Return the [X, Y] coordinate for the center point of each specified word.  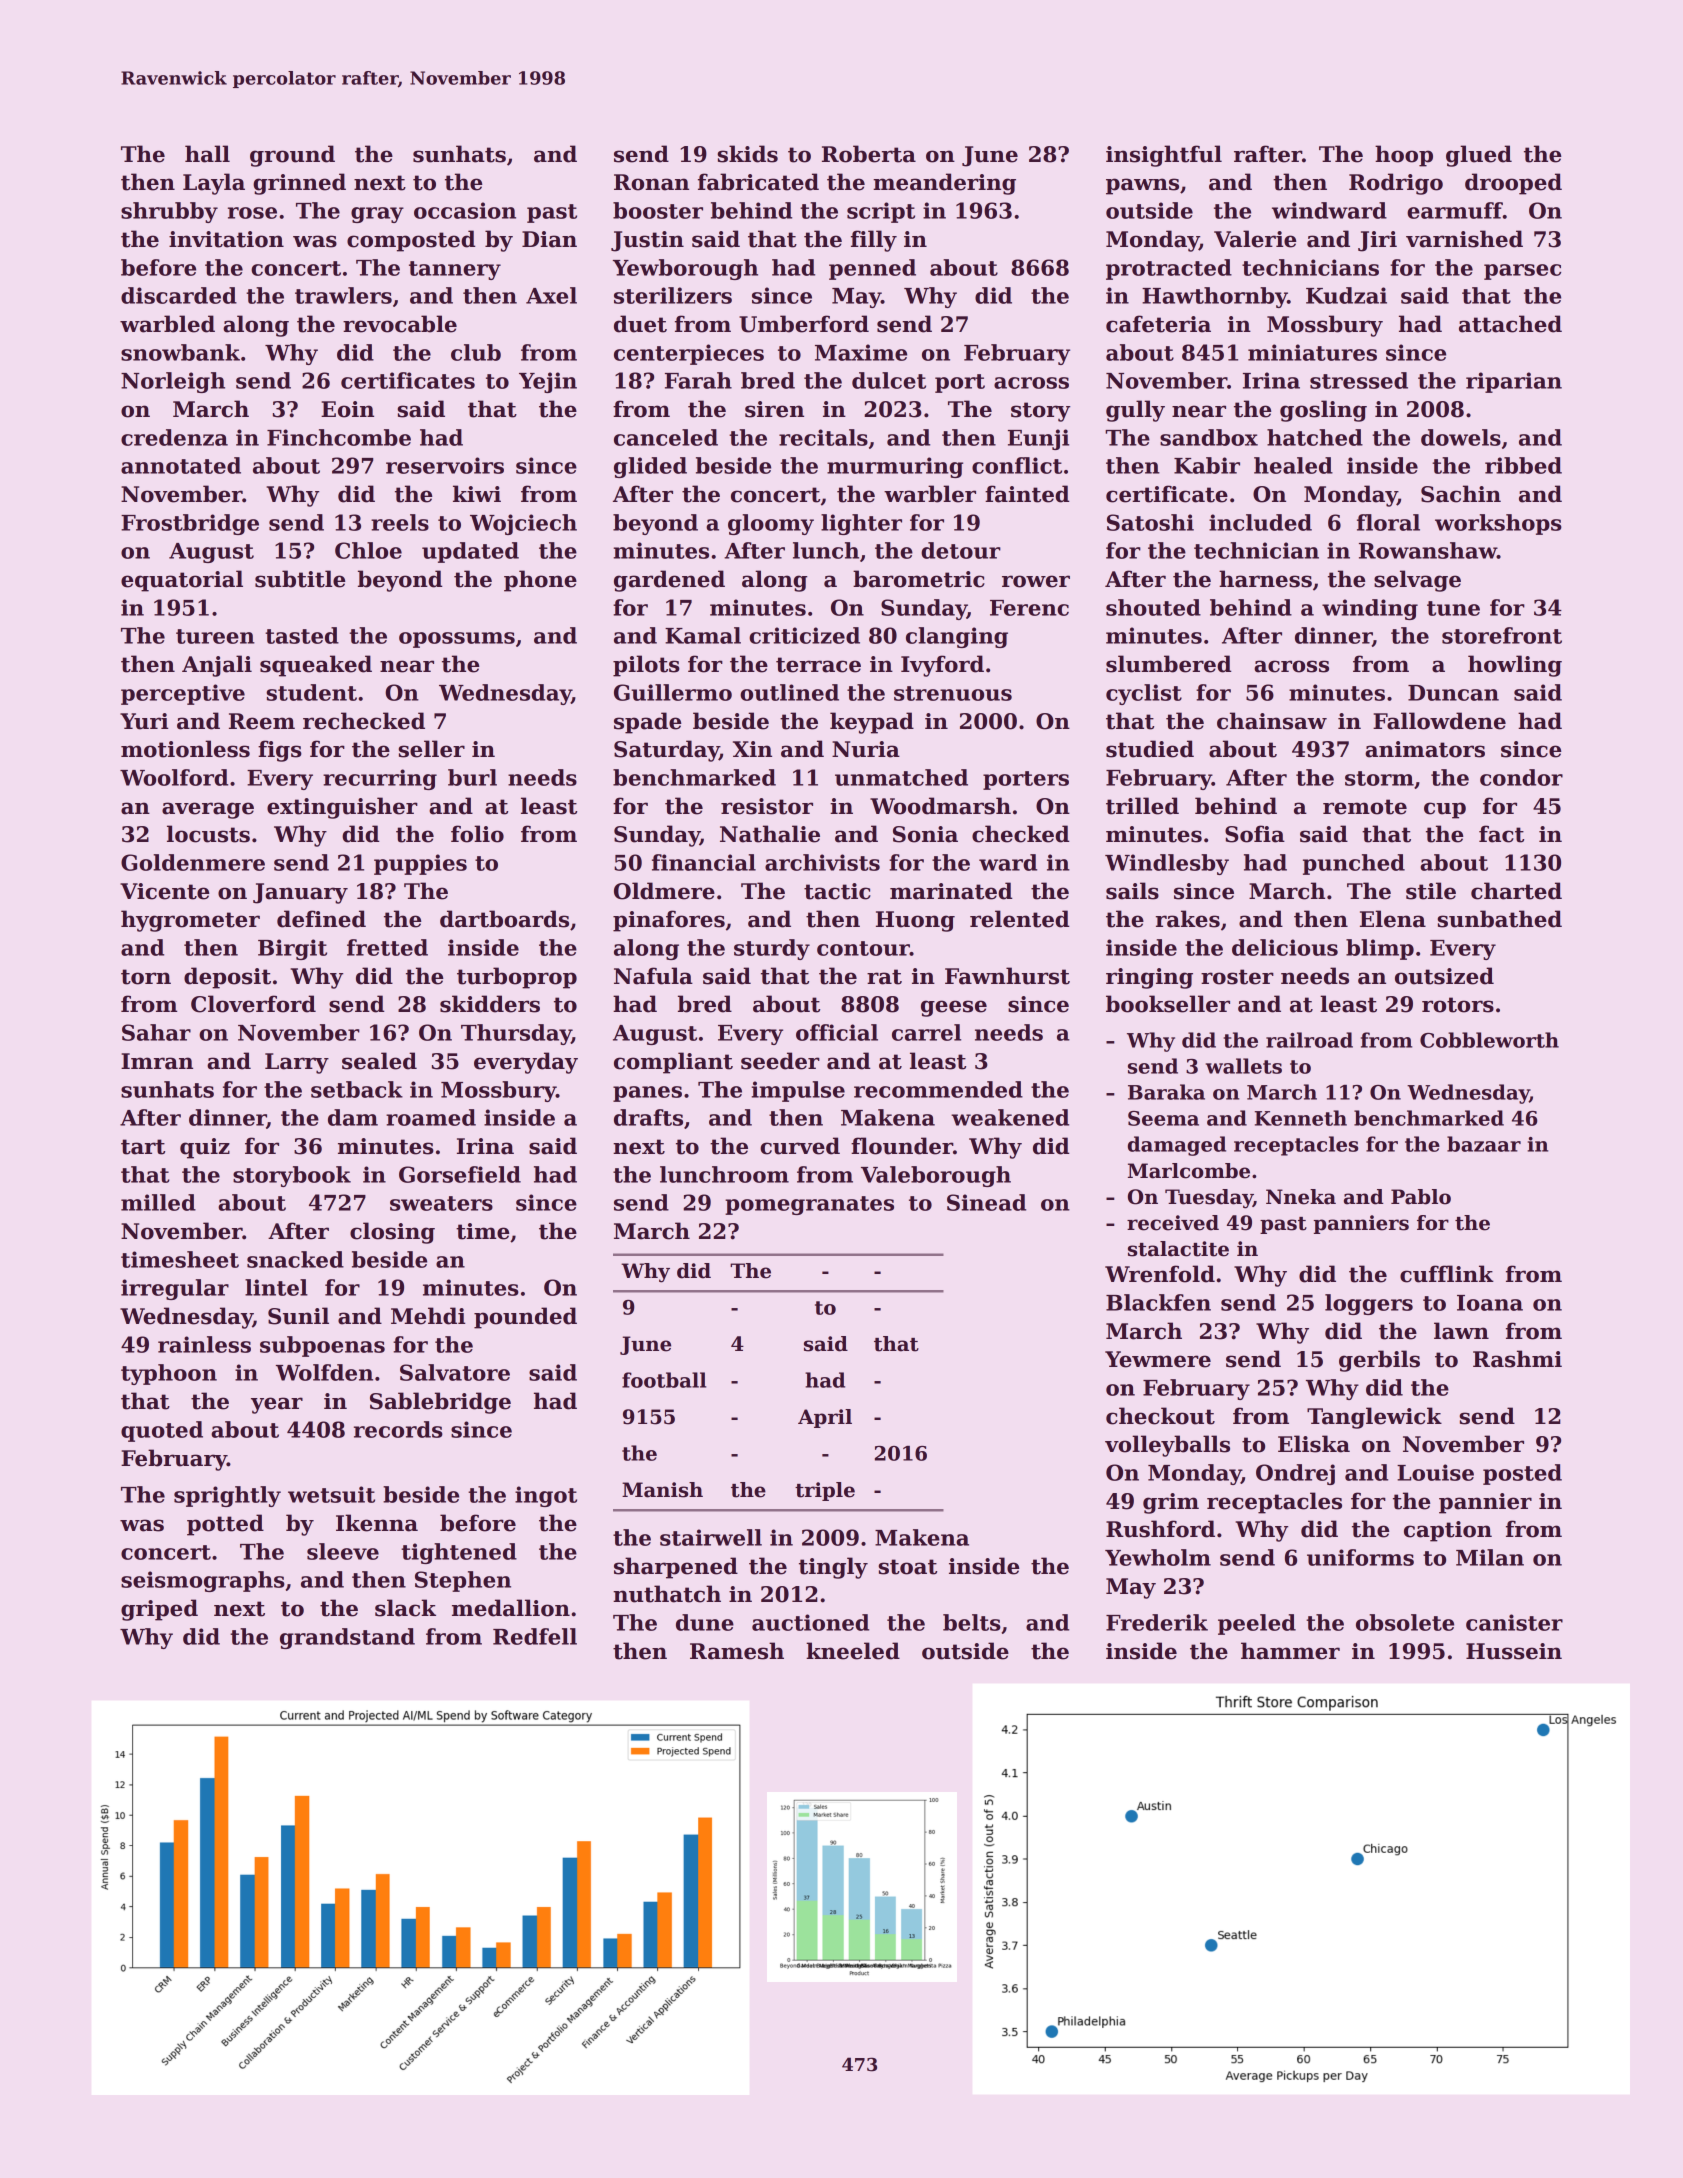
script [881, 212]
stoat [908, 1567]
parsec [1522, 272]
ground [292, 156]
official [837, 1032]
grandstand [347, 1638]
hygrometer [190, 921]
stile [1431, 891]
